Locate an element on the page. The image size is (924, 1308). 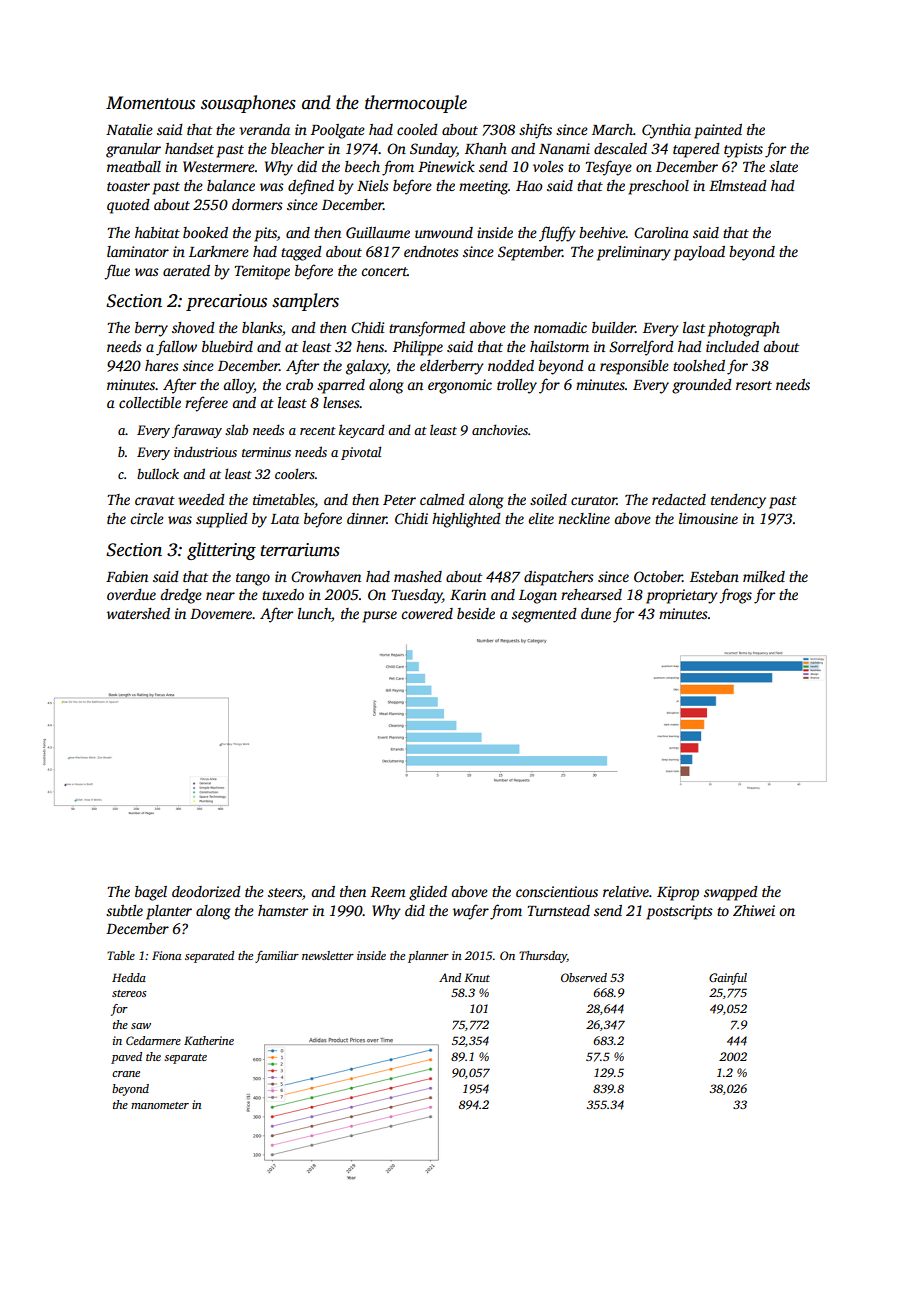
painted is located at coordinates (718, 131).
